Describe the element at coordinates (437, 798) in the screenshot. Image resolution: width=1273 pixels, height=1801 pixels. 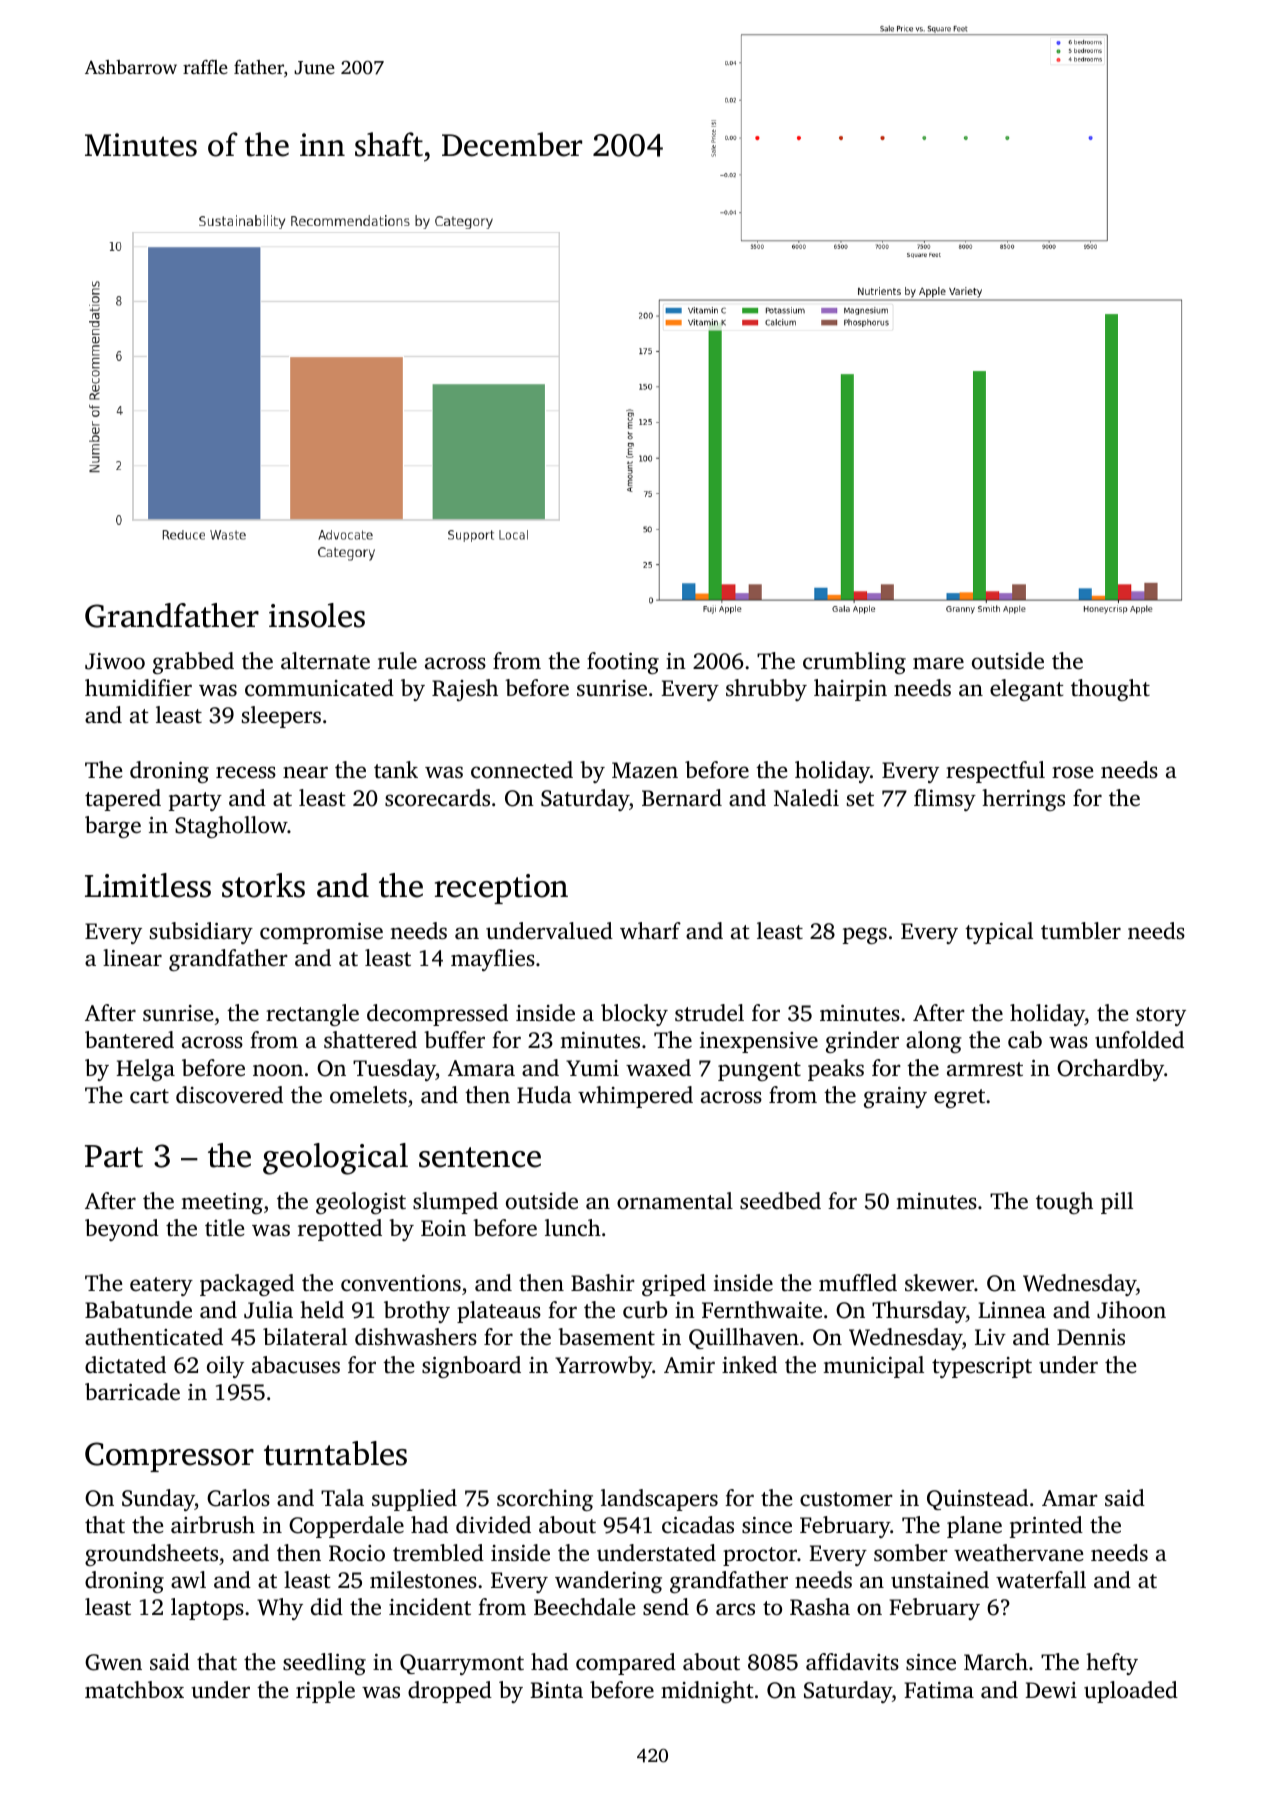
I see `scorecards` at that location.
